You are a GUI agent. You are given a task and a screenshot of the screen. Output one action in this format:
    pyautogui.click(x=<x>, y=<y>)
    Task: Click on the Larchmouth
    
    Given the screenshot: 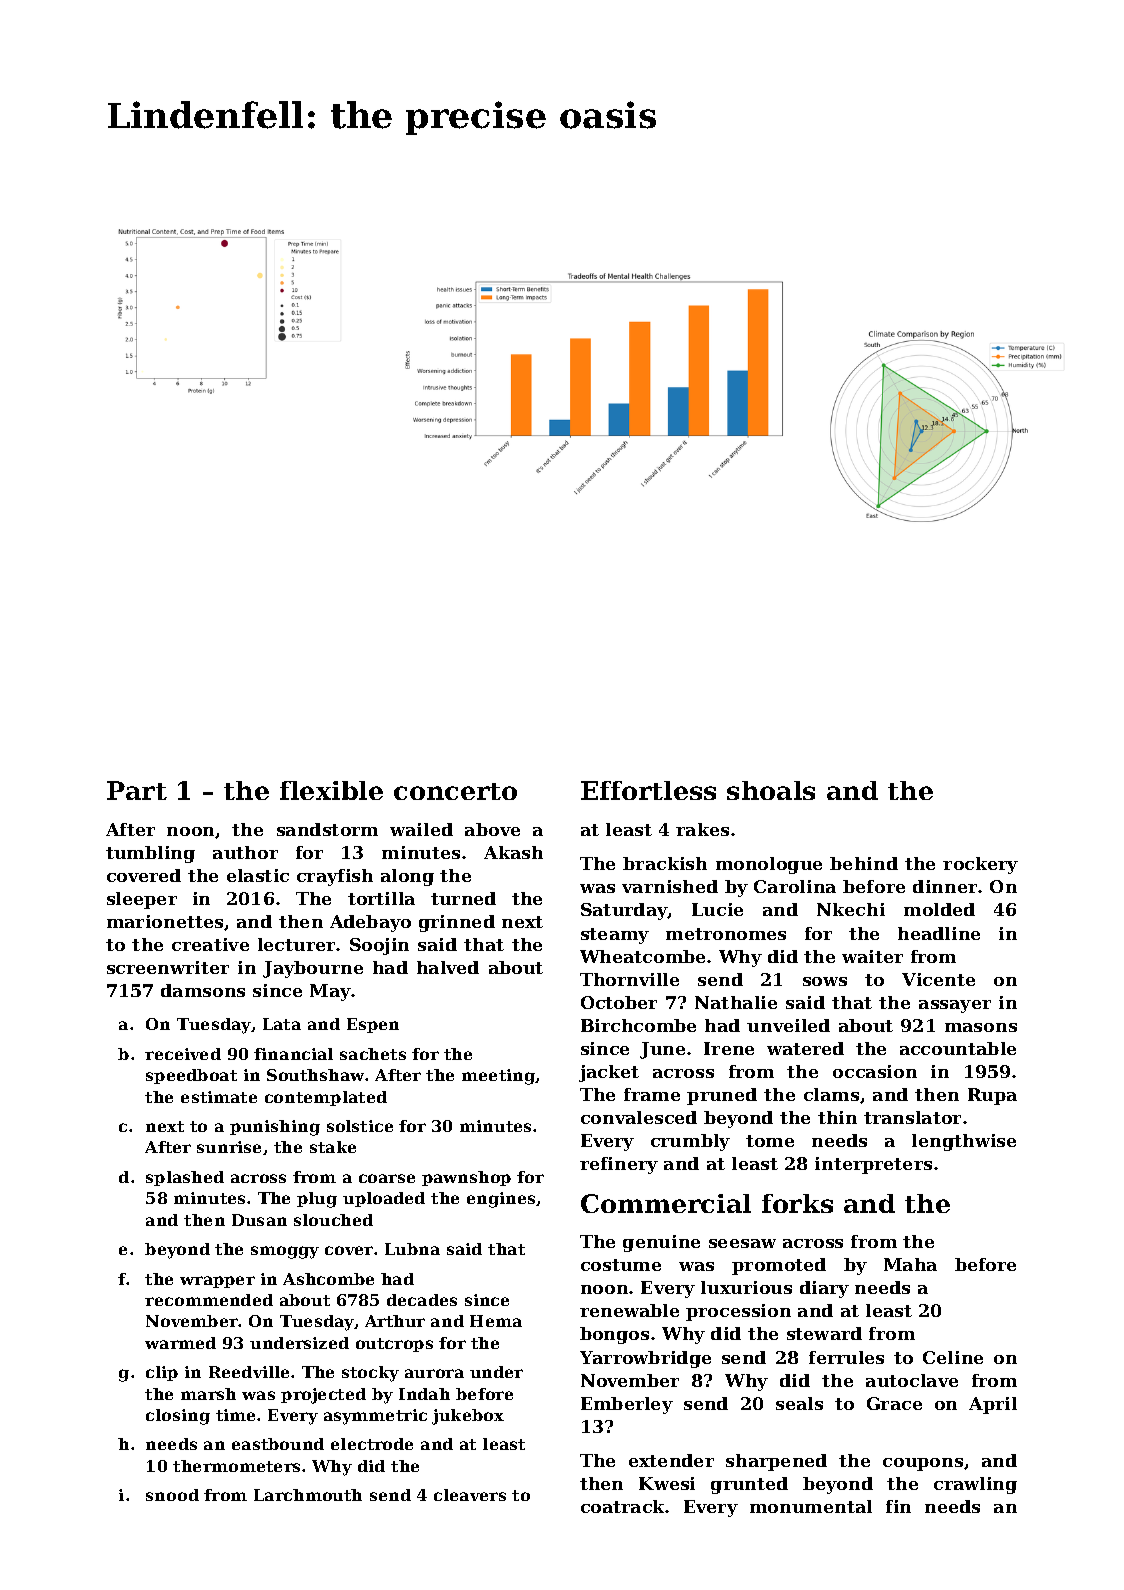 What is the action you would take?
    pyautogui.click(x=308, y=1495)
